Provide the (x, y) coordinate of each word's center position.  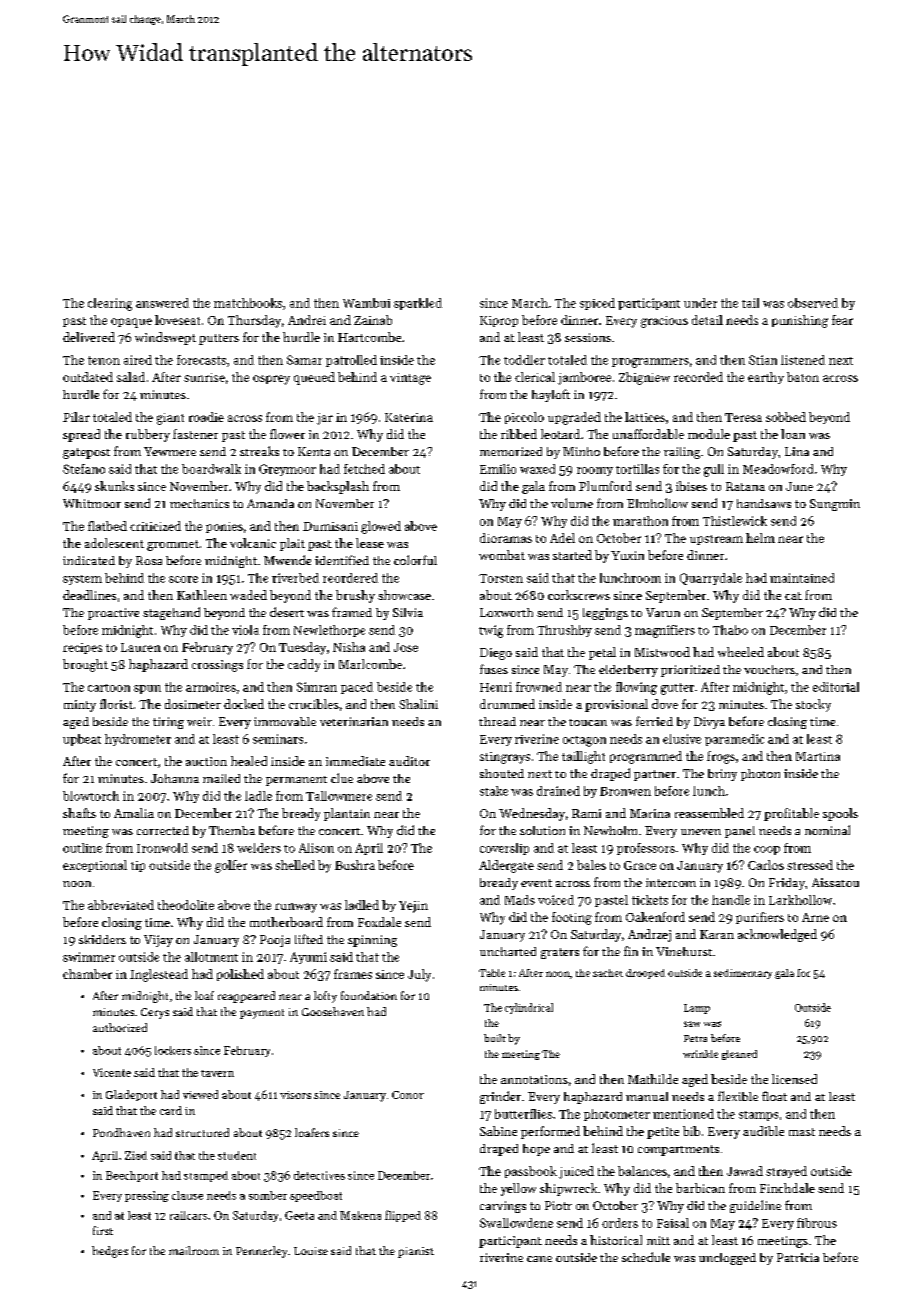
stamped (206, 1176)
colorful (415, 560)
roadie (206, 417)
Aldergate (506, 866)
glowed (381, 527)
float (774, 1096)
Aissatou (835, 882)
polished (240, 975)
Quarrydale (711, 579)
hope (536, 1150)
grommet (173, 545)
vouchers (769, 669)
